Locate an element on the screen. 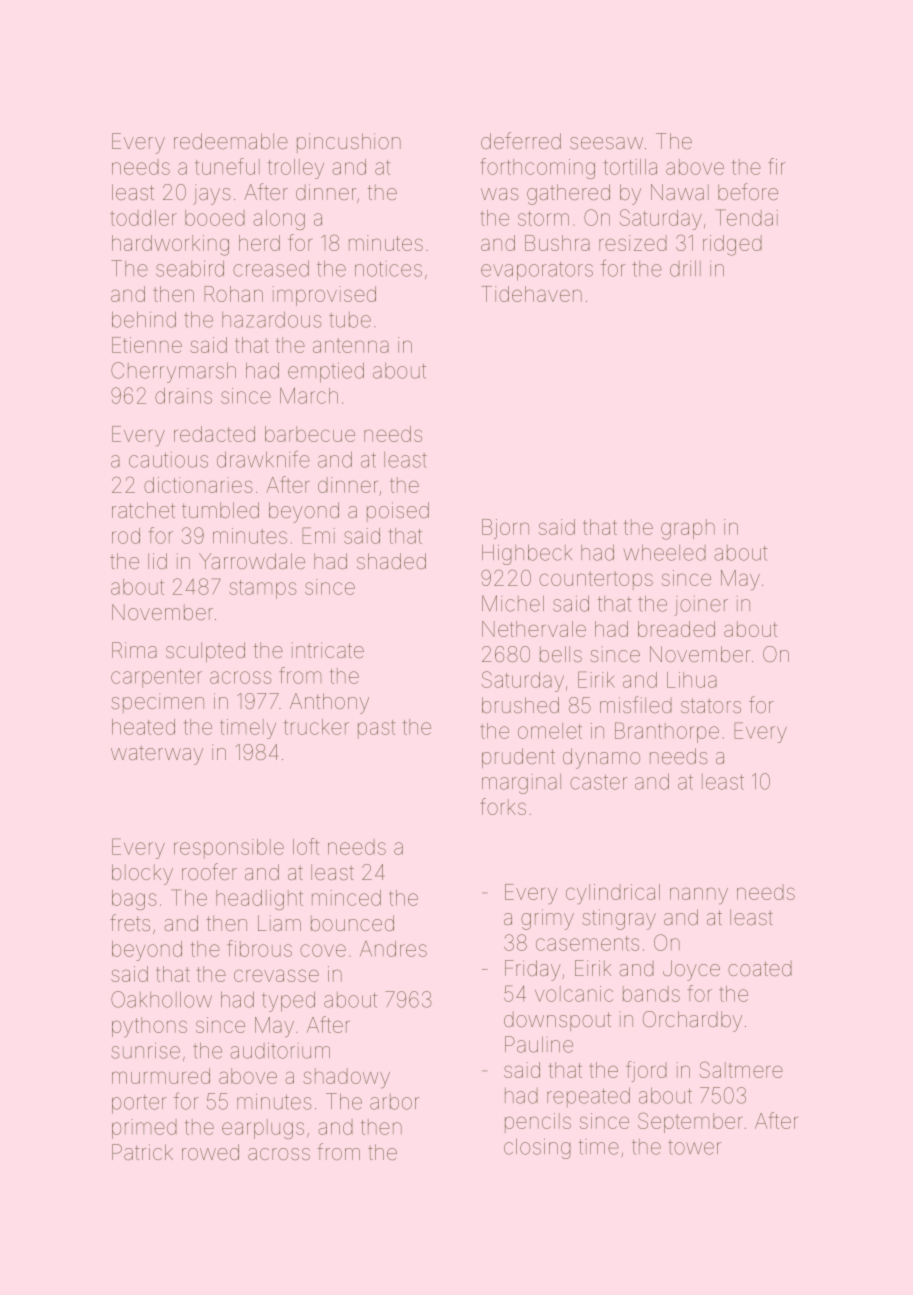 This screenshot has height=1295, width=913. drill is located at coordinates (685, 268).
